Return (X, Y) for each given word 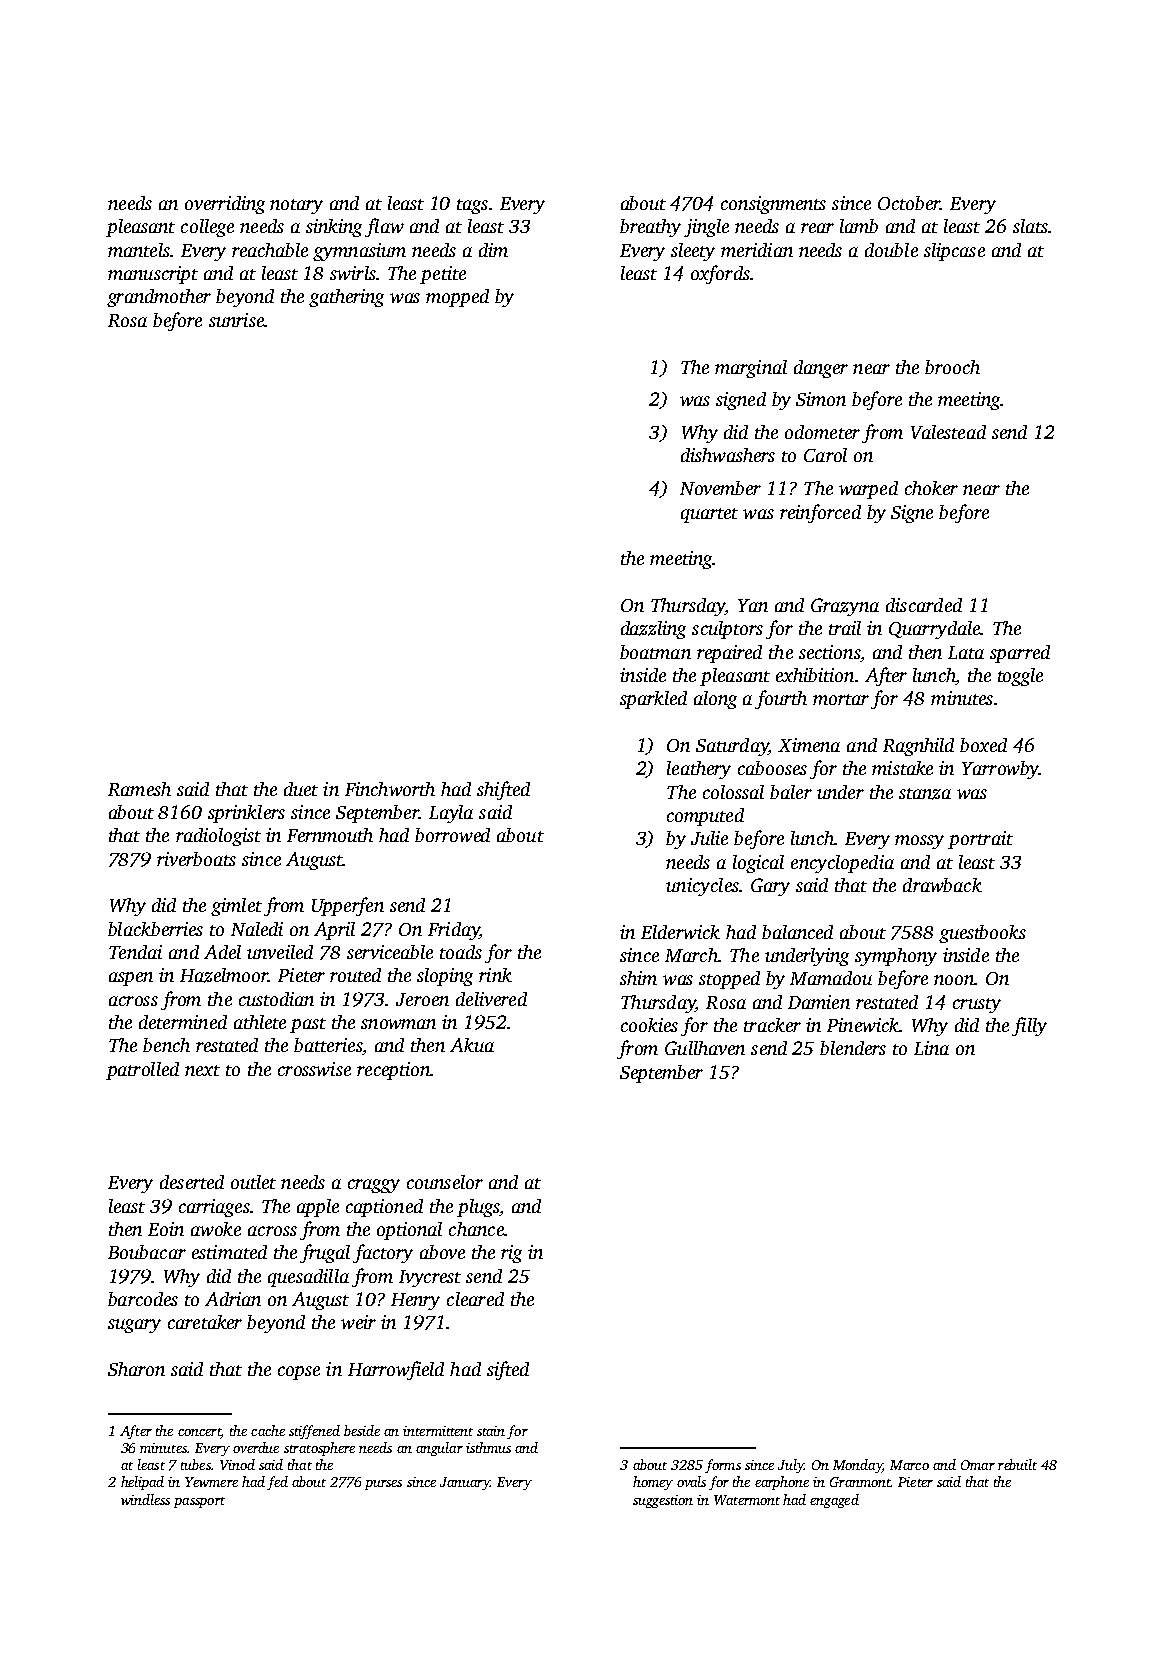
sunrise (236, 320)
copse (299, 1373)
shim (638, 978)
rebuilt (1017, 1464)
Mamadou (831, 978)
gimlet (236, 907)
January (465, 1483)
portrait (980, 840)
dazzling (653, 630)
